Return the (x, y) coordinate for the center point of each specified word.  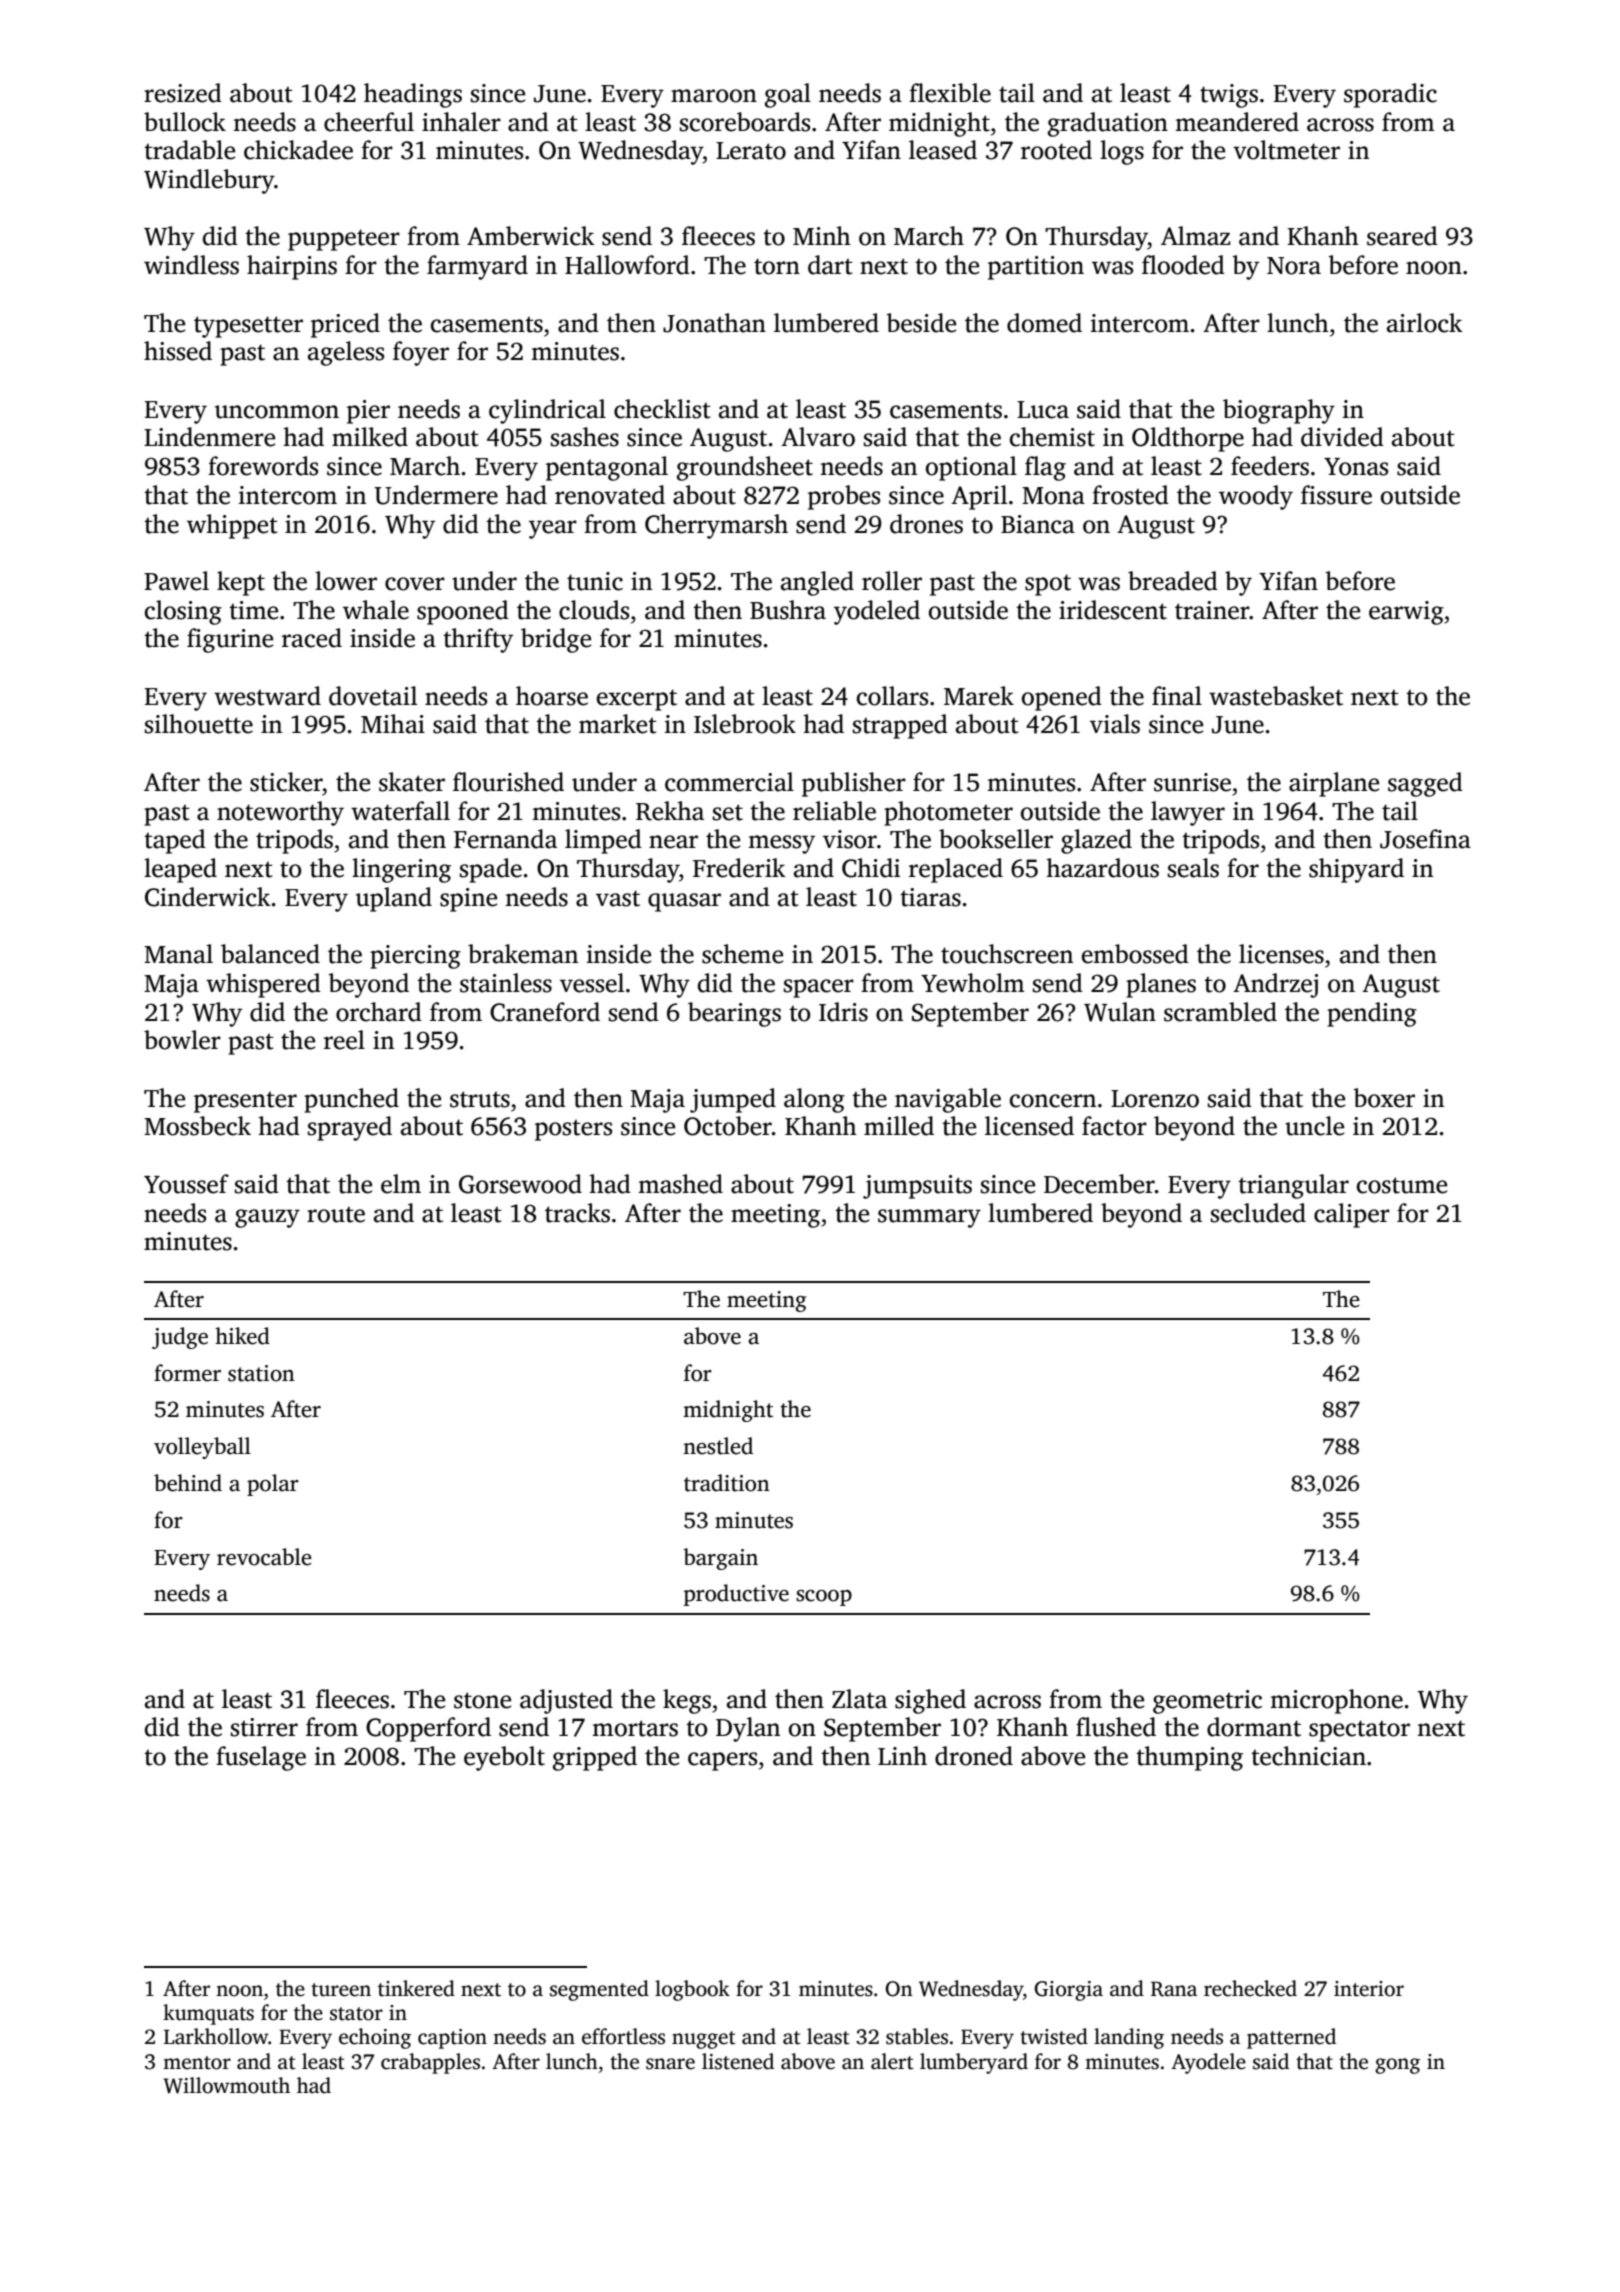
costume (1402, 1185)
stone (482, 1700)
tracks (577, 1213)
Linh (902, 1755)
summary (929, 1218)
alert (892, 2061)
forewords (263, 466)
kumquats (208, 2014)
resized (183, 93)
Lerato (751, 151)
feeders (1270, 466)
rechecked (1250, 1988)
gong (1397, 2066)
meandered (1237, 122)
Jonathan (714, 323)
